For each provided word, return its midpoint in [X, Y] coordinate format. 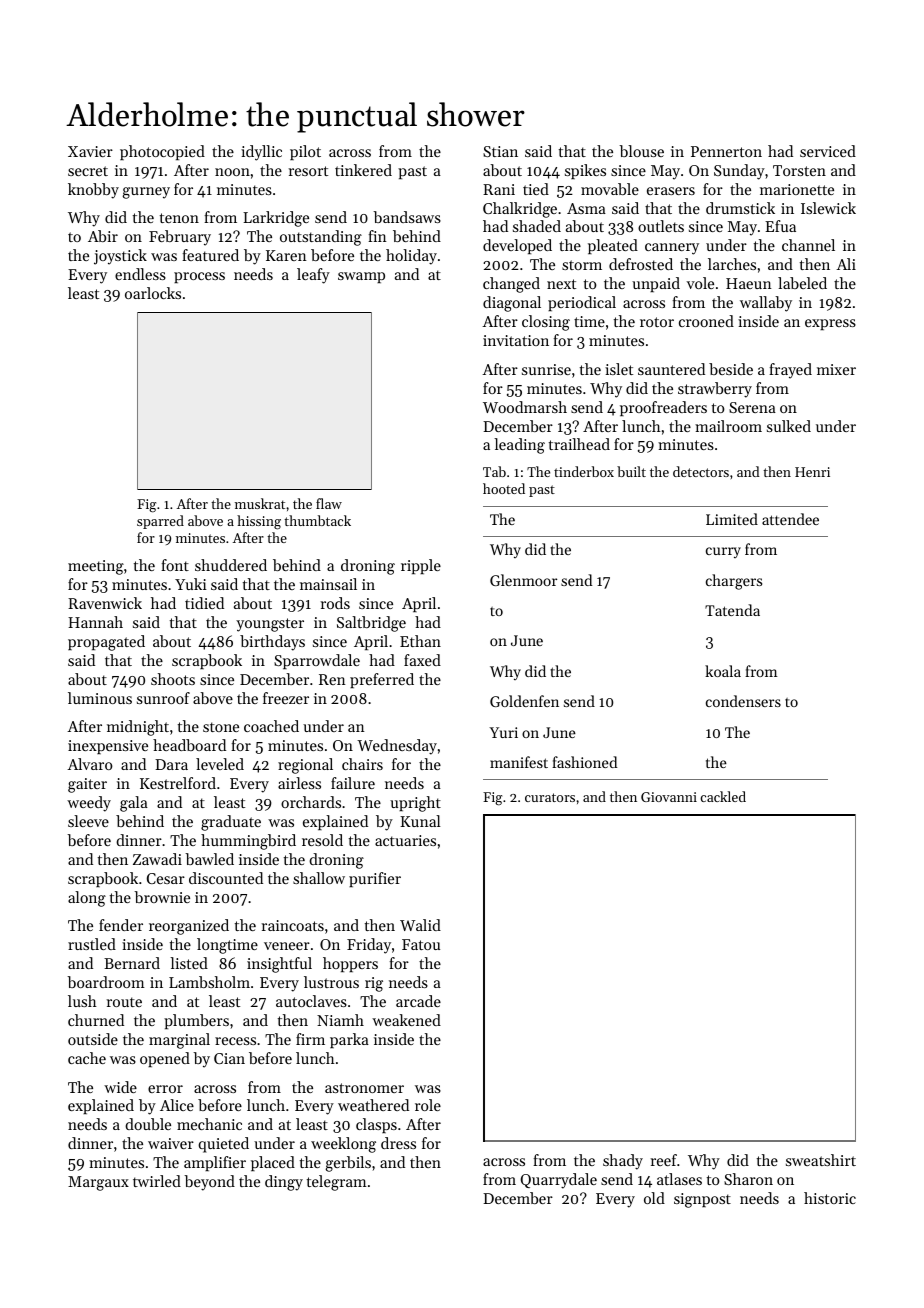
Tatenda [732, 610]
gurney [146, 193]
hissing [259, 522]
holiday [411, 257]
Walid [420, 925]
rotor [657, 322]
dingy [284, 1183]
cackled [723, 796]
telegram [337, 1183]
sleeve [88, 821]
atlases [679, 1179]
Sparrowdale [317, 661]
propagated [106, 643]
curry [723, 552]
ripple [421, 566]
